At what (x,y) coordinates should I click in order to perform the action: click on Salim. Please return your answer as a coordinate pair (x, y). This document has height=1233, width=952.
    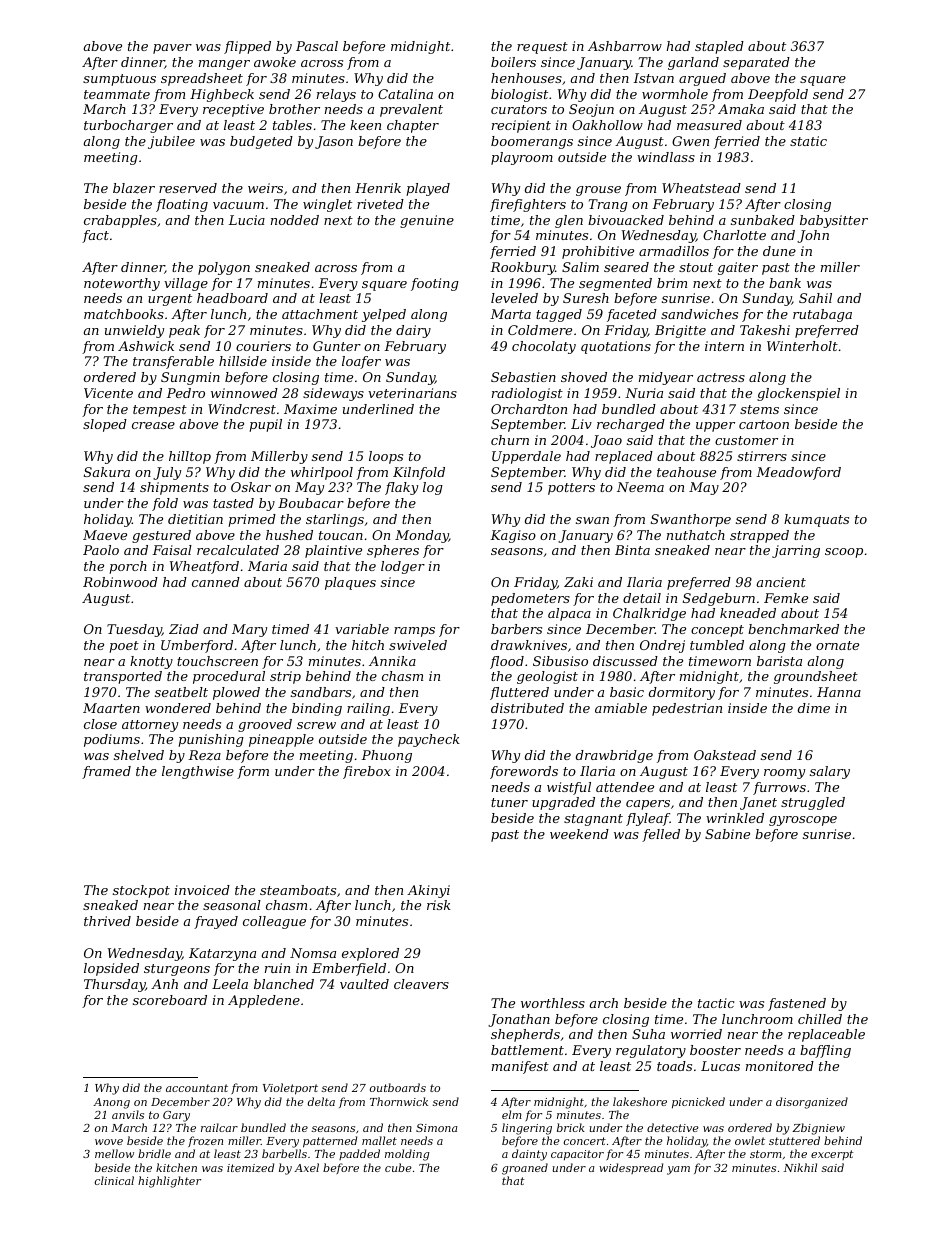
    Looking at the image, I should click on (580, 267).
